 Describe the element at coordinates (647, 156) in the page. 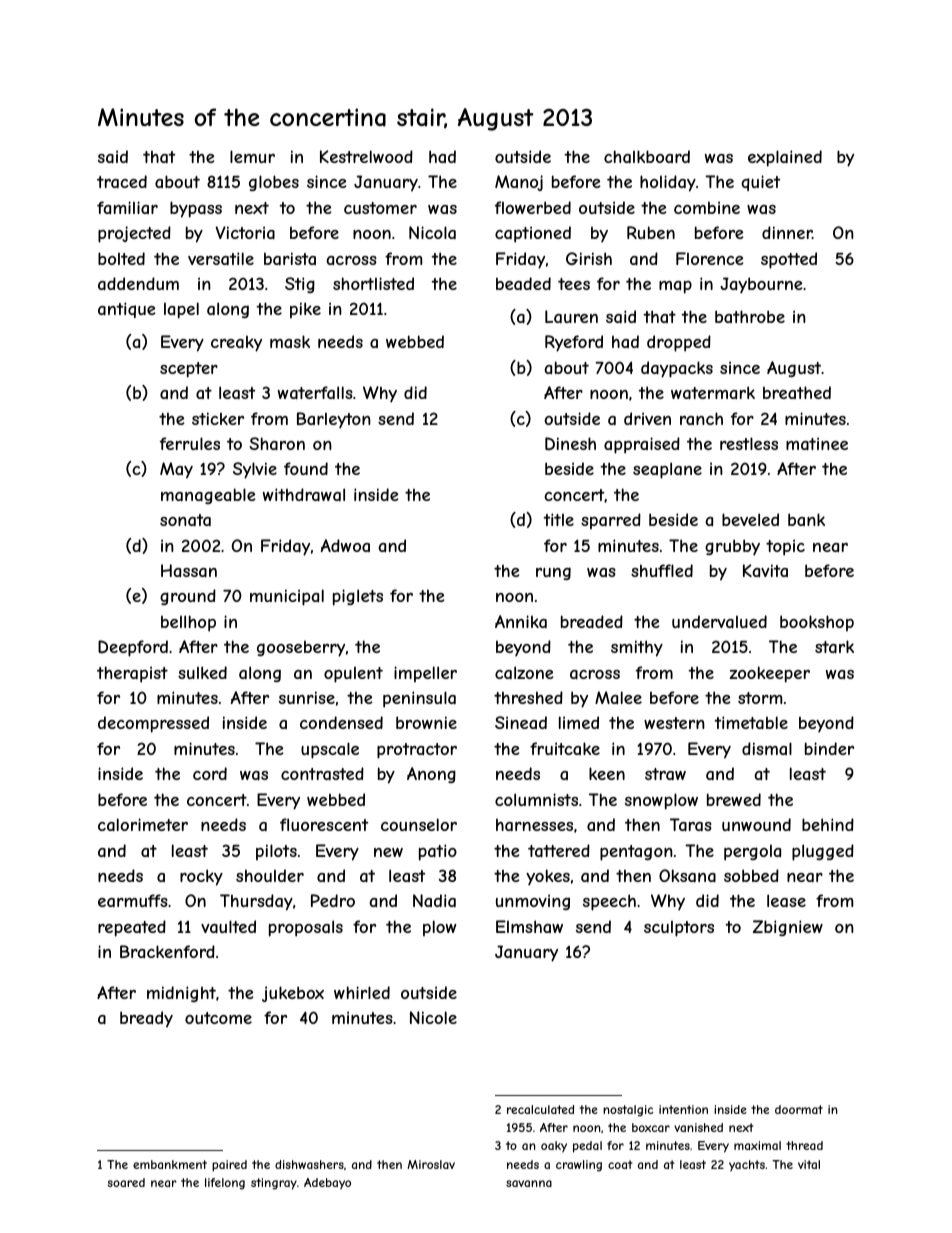

I see `chalkboard` at that location.
